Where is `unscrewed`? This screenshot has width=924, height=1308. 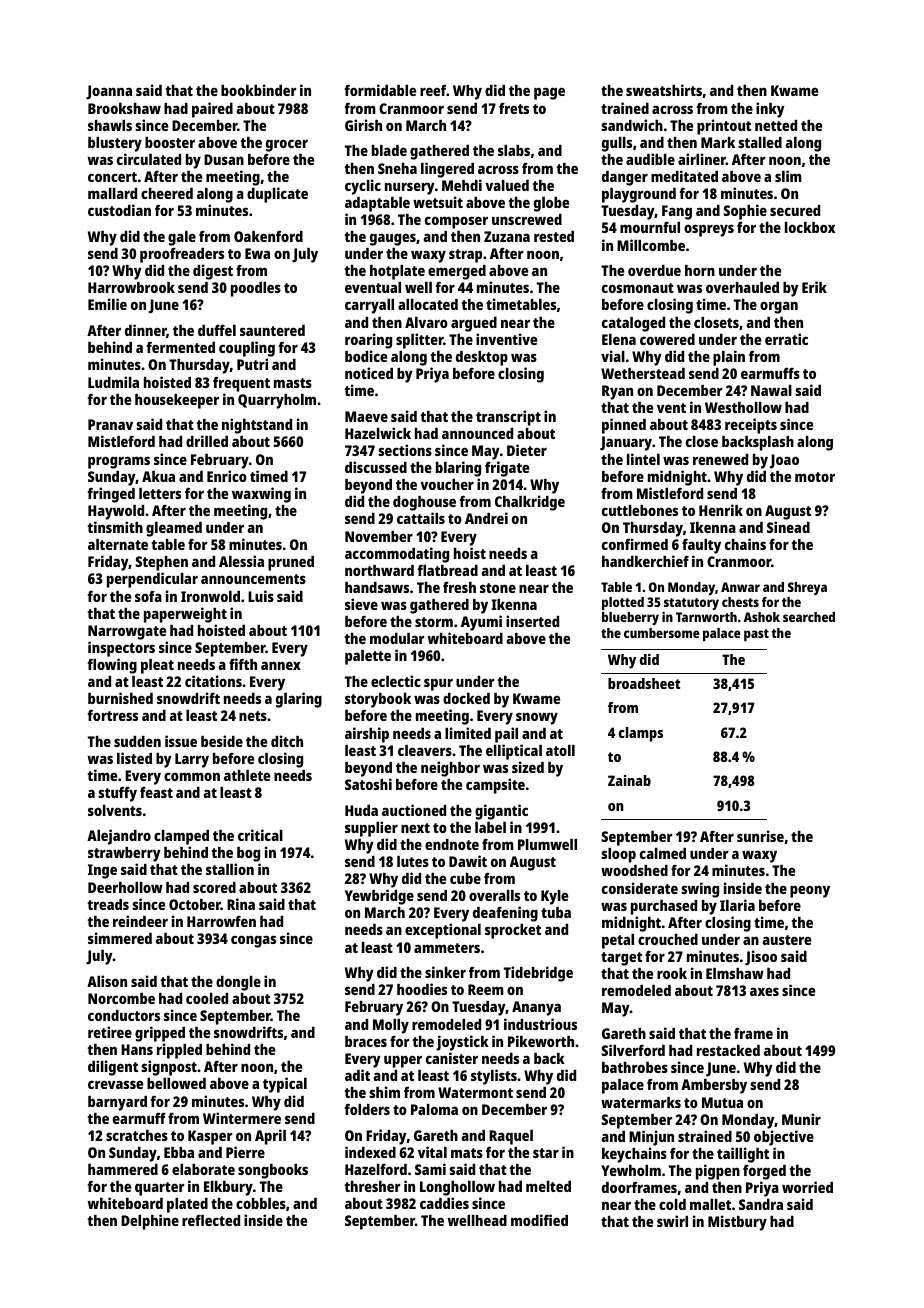
unscrewed is located at coordinates (527, 219).
